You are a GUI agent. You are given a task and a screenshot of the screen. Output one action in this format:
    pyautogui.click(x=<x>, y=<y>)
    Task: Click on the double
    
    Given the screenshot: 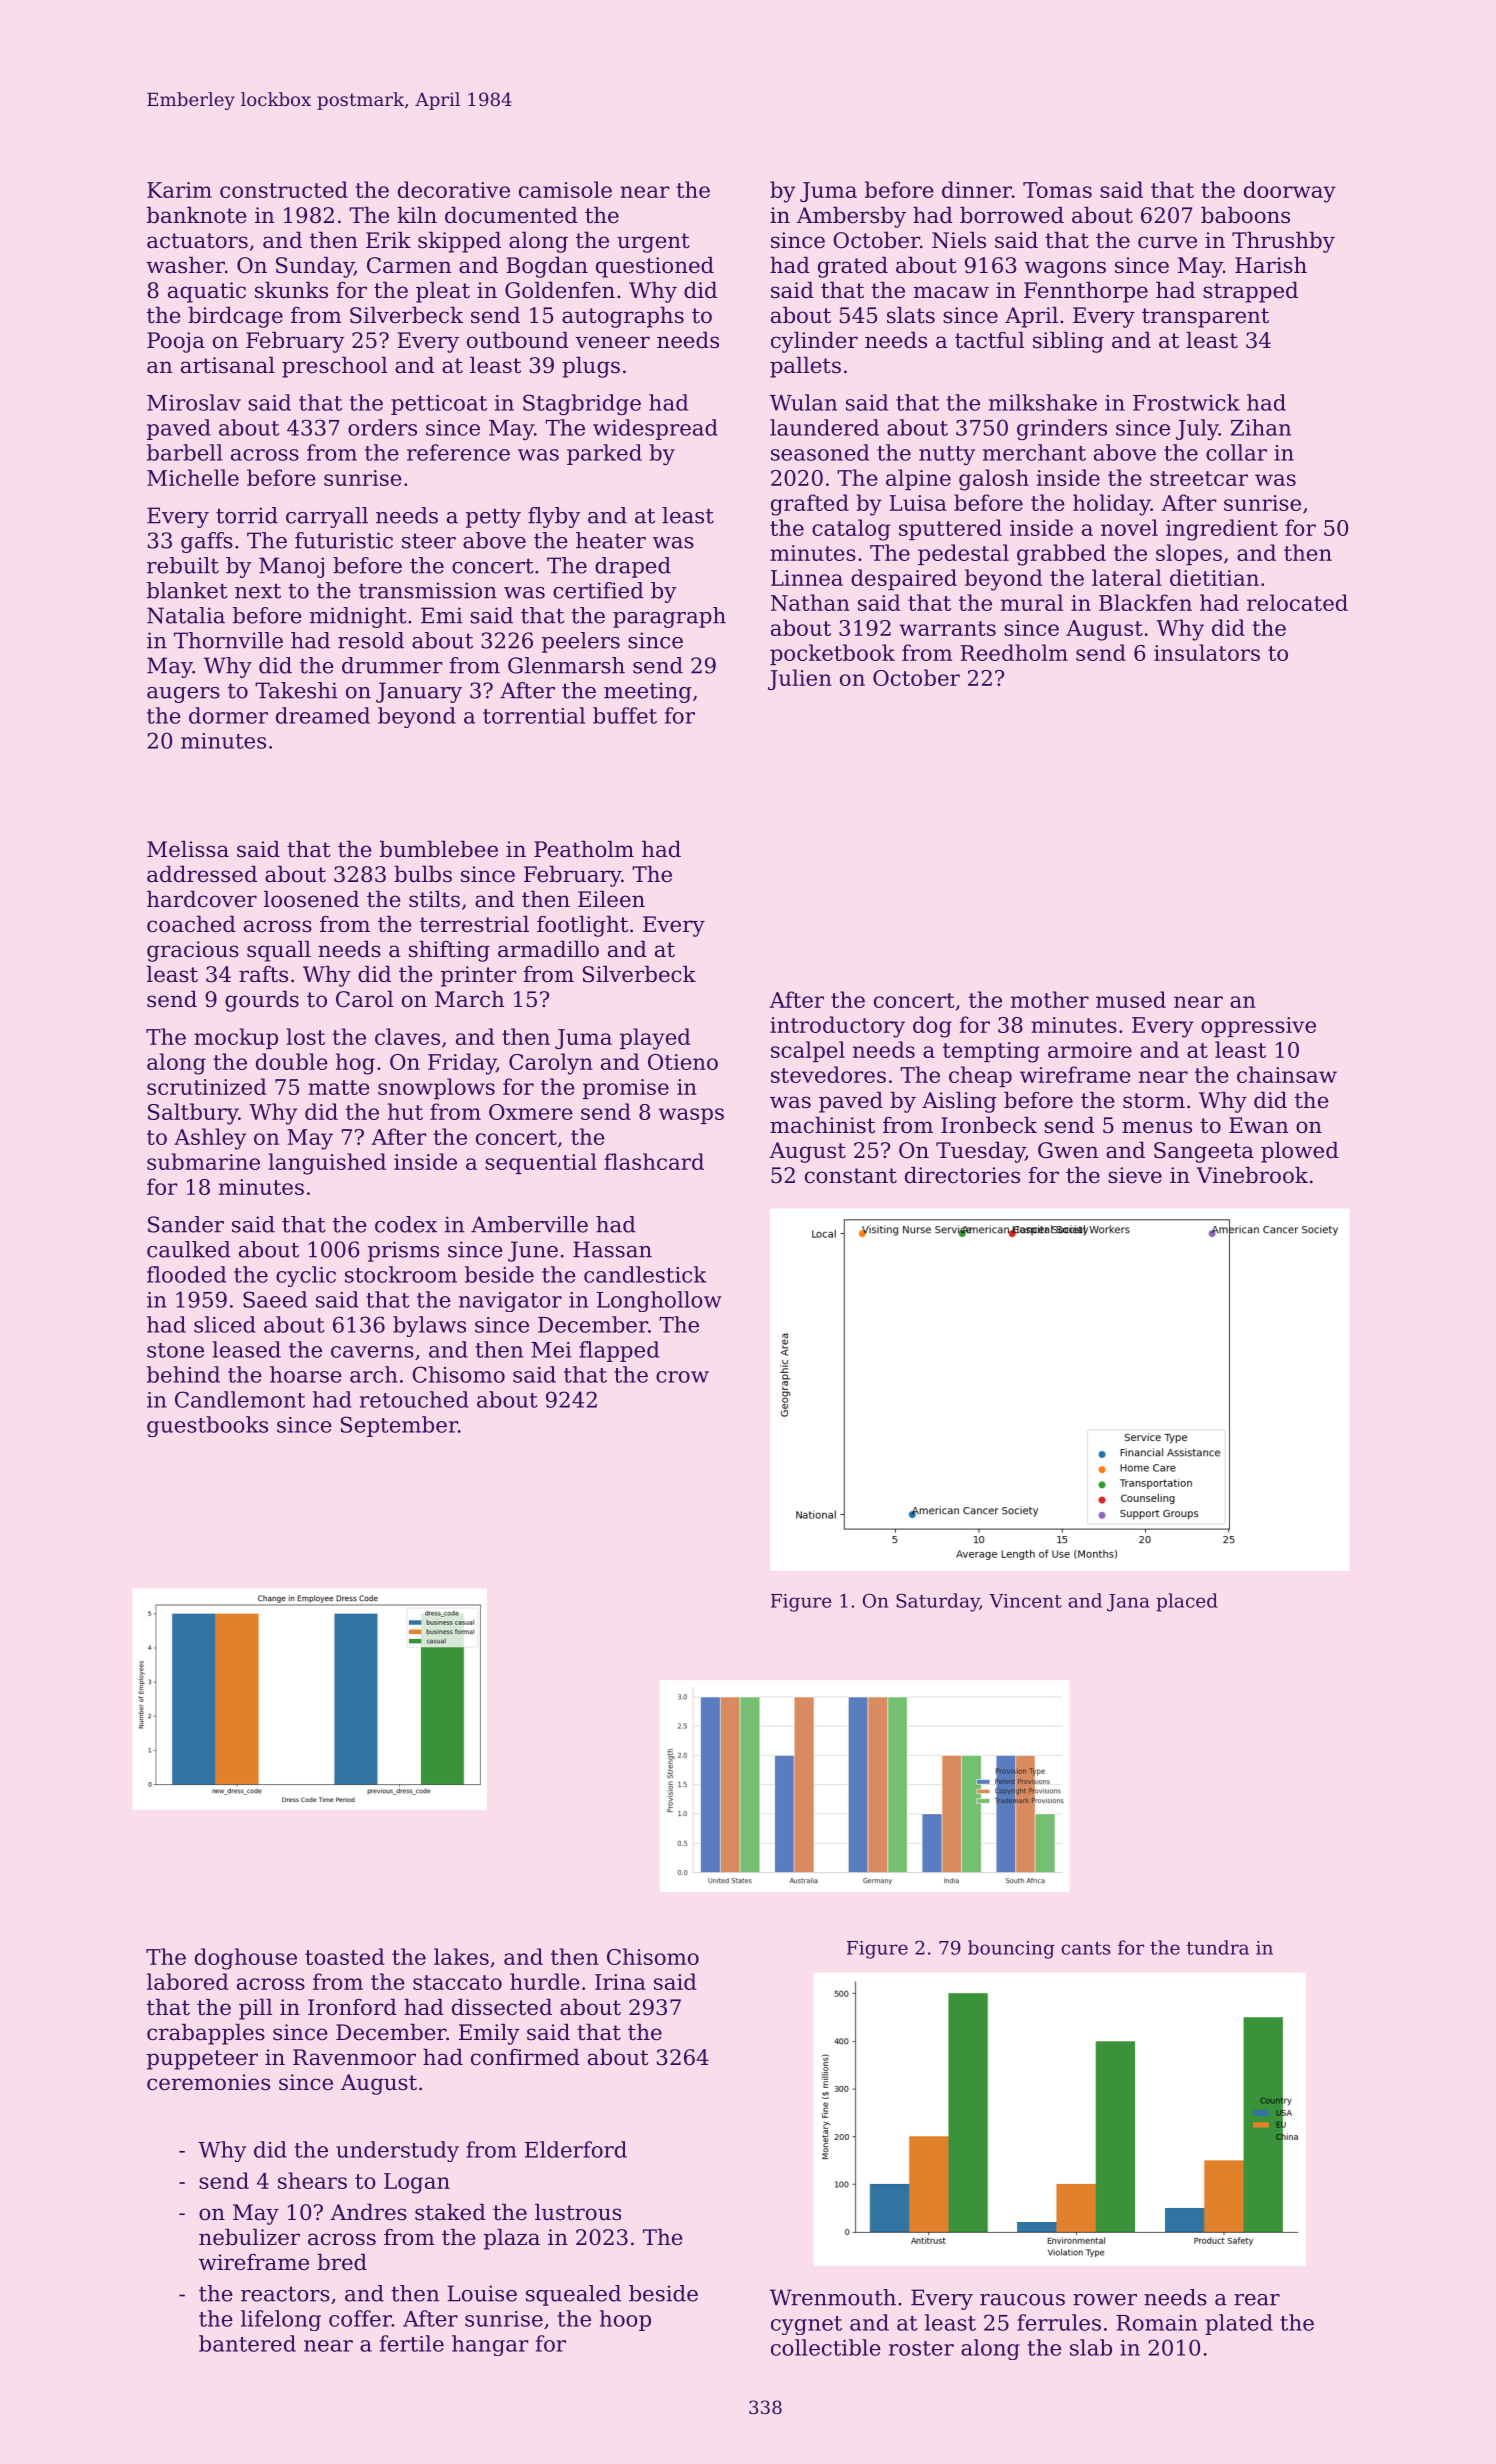 What is the action you would take?
    pyautogui.click(x=292, y=1061)
